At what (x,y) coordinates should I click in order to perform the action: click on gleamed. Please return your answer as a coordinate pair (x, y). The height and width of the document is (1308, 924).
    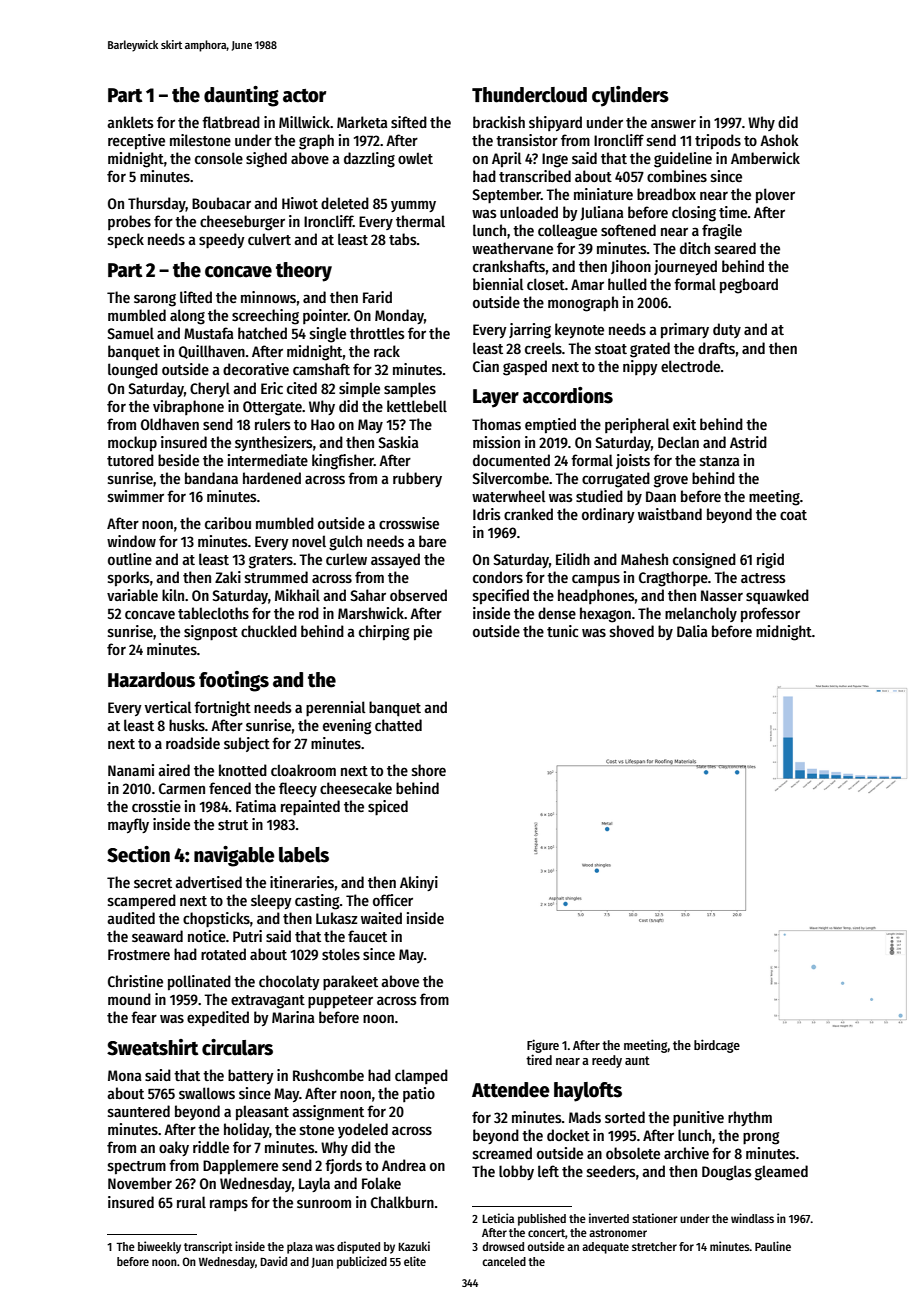
    Looking at the image, I should click on (781, 1173).
